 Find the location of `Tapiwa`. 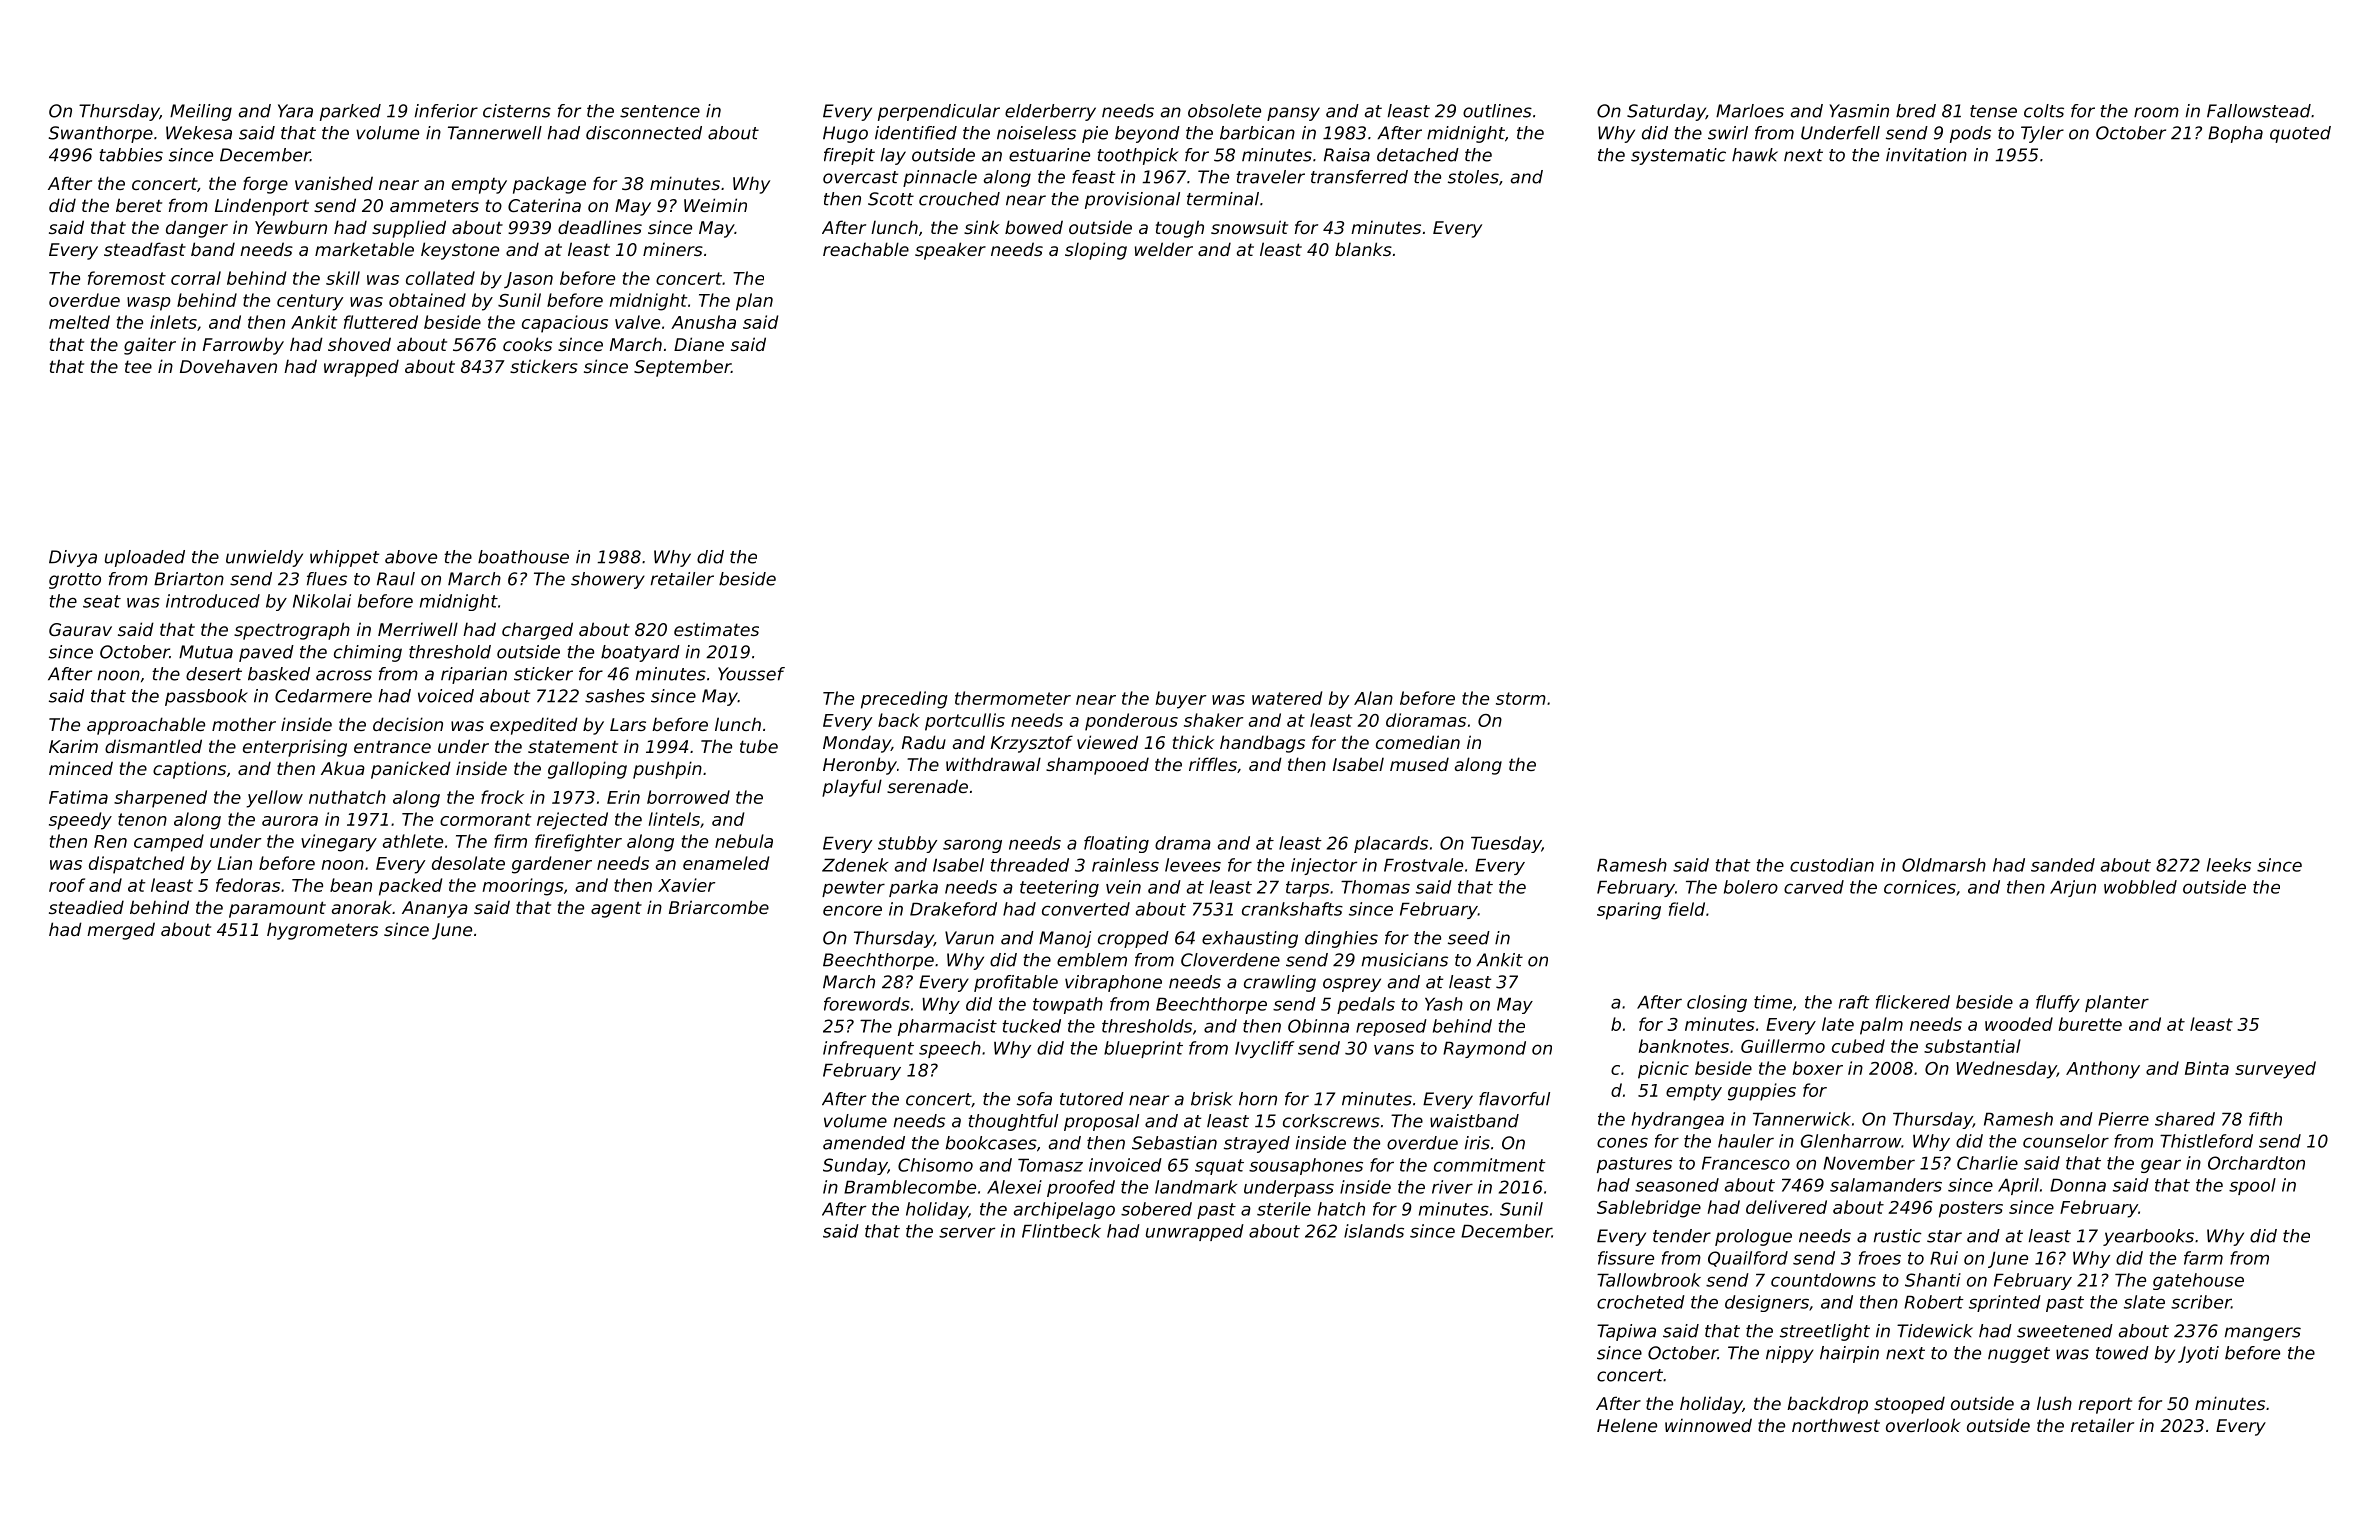

Tapiwa is located at coordinates (1626, 1332).
